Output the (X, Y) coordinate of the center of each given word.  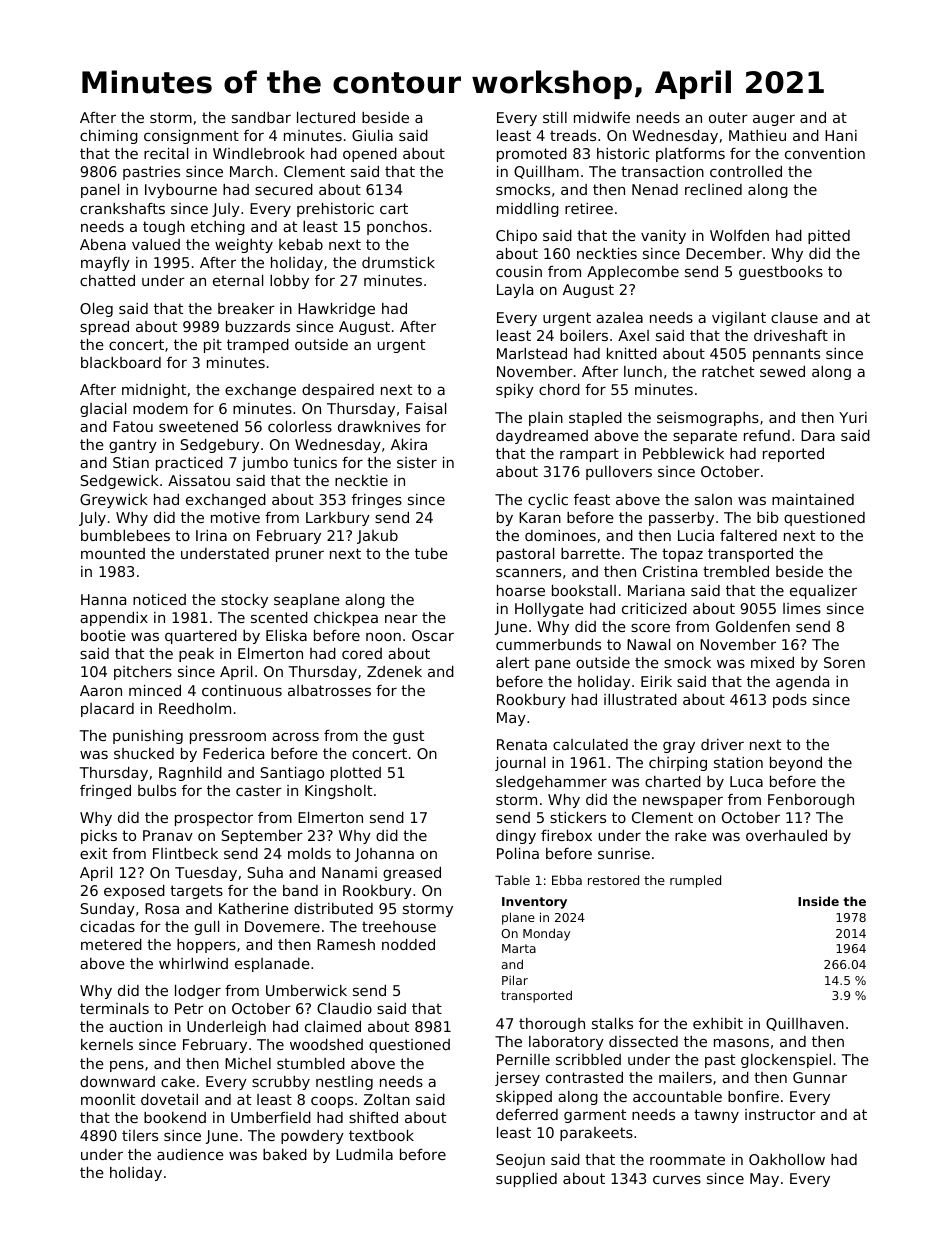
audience (190, 1154)
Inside (818, 901)
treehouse (399, 926)
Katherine (254, 908)
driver (722, 744)
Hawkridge (336, 310)
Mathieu (757, 135)
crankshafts (122, 208)
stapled (595, 419)
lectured (326, 117)
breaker (246, 308)
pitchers (143, 673)
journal (520, 764)
